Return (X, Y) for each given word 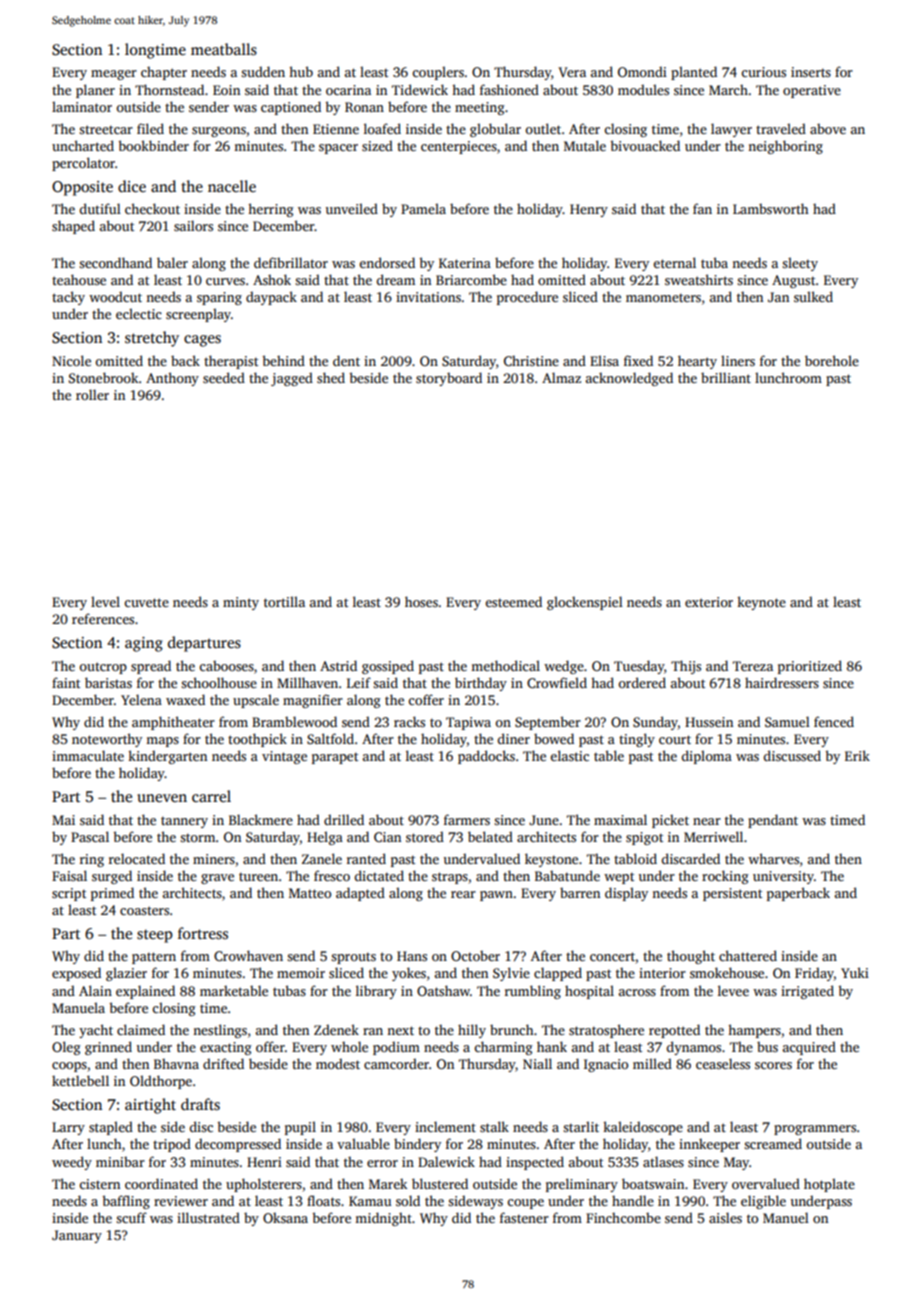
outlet (543, 128)
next (400, 1030)
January (77, 1236)
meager (114, 75)
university (783, 877)
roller (92, 394)
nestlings (220, 1031)
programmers (815, 1130)
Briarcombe (471, 279)
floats (323, 1200)
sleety (800, 264)
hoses (421, 601)
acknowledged (629, 379)
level (105, 601)
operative (812, 91)
